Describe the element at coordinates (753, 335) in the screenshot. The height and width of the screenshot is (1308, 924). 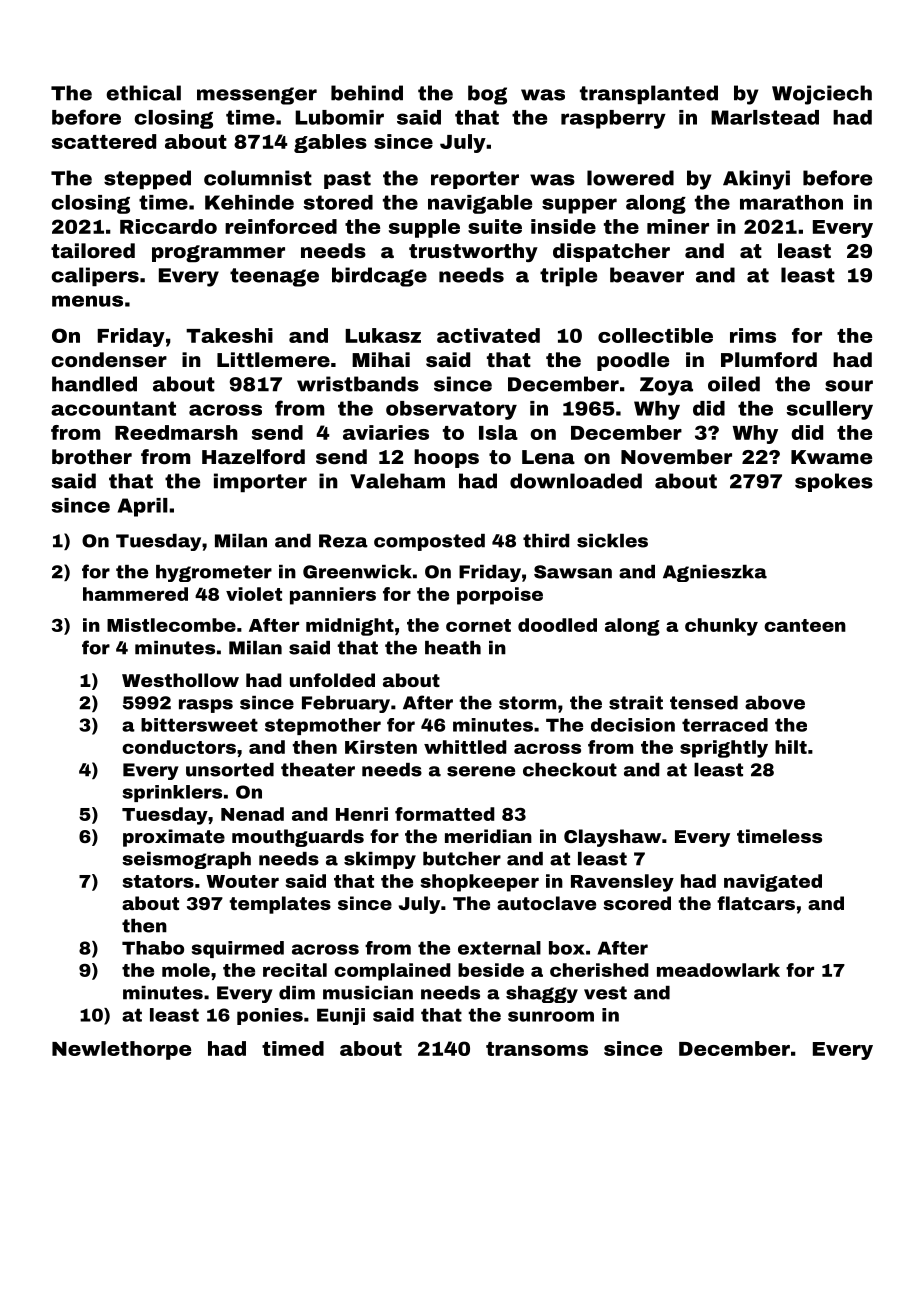
I see `rims` at that location.
